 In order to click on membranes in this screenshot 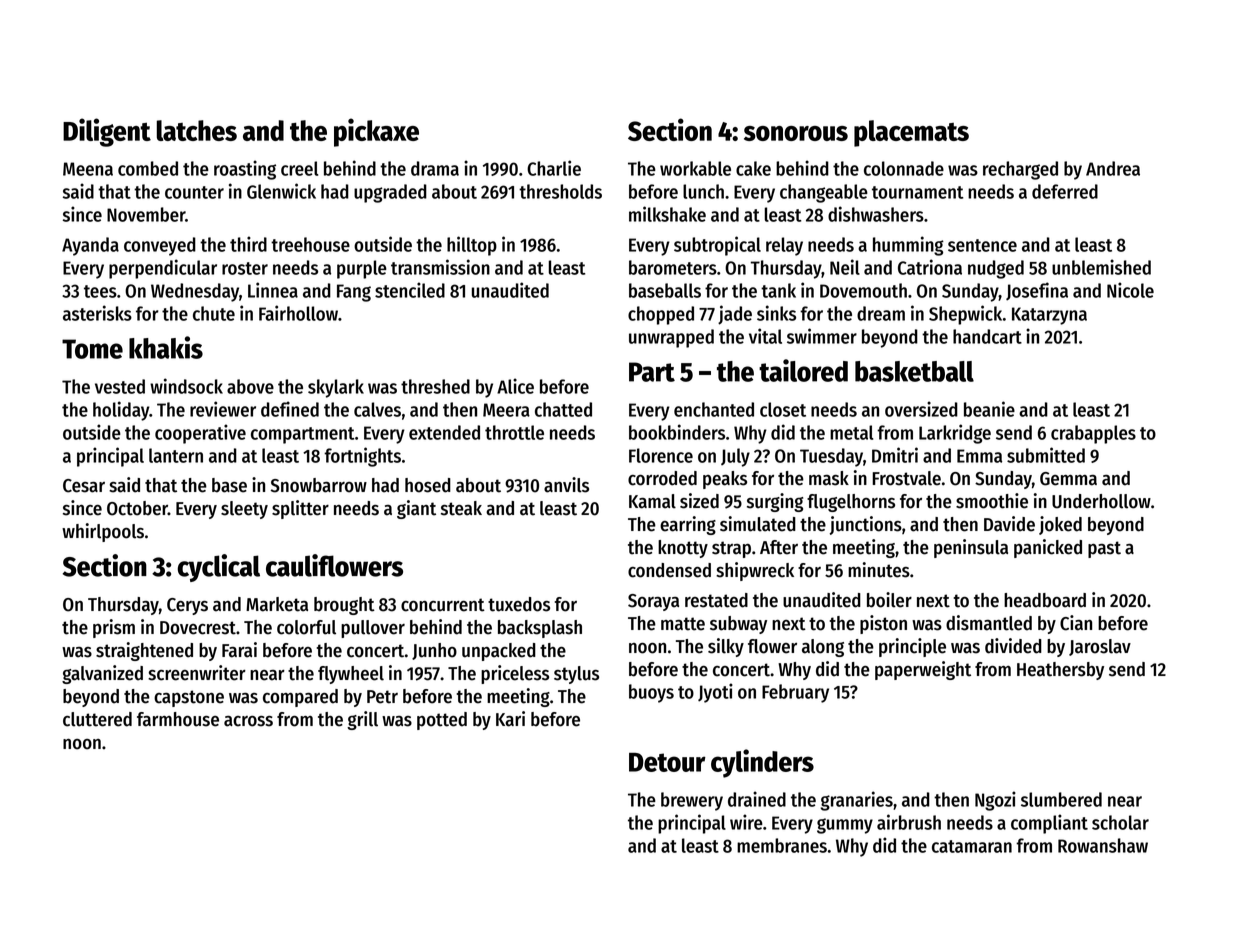, I will do `click(782, 845)`.
